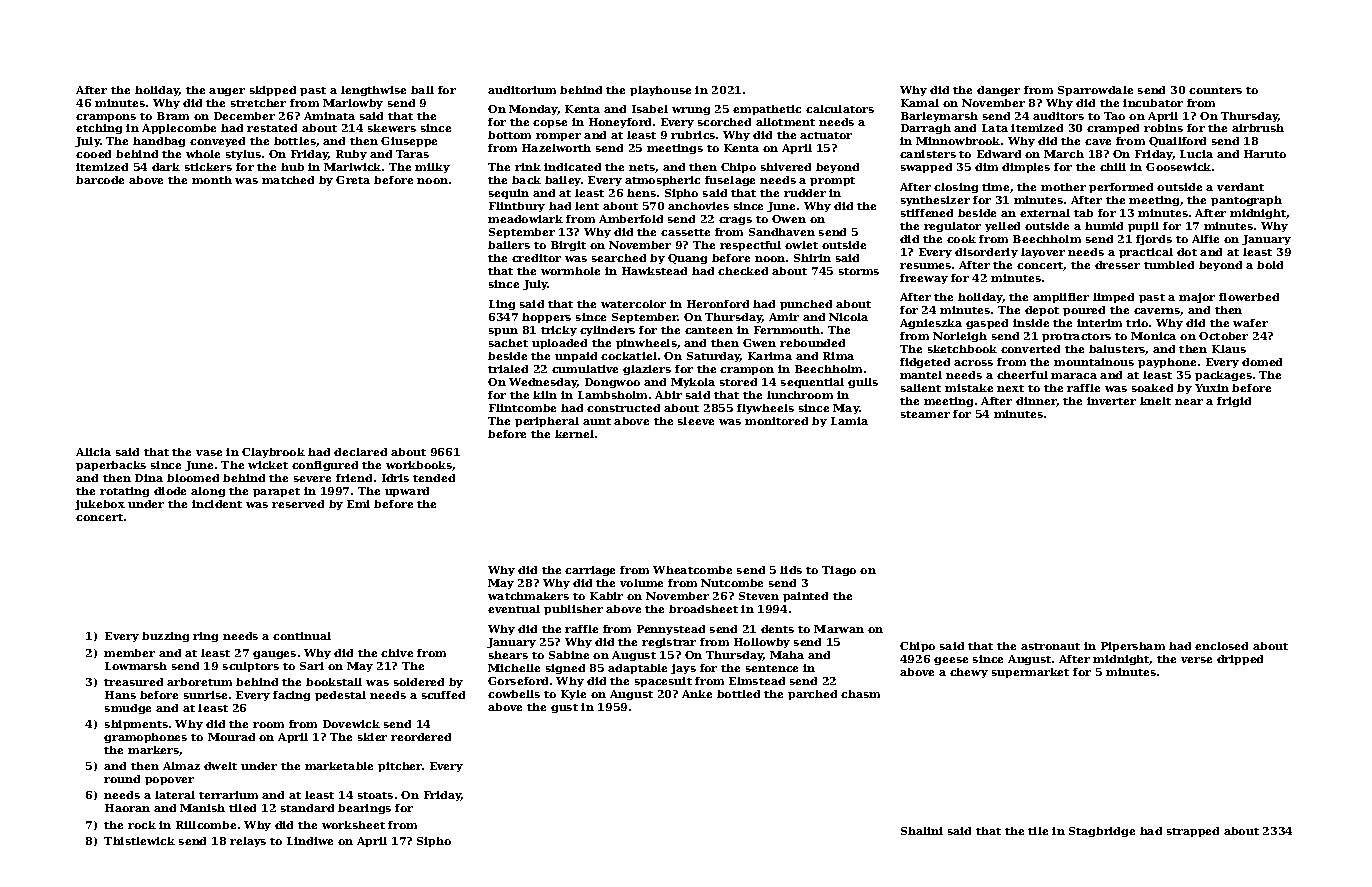 This screenshot has width=1372, height=887. What do you see at coordinates (1169, 265) in the screenshot?
I see `tumbled` at bounding box center [1169, 265].
